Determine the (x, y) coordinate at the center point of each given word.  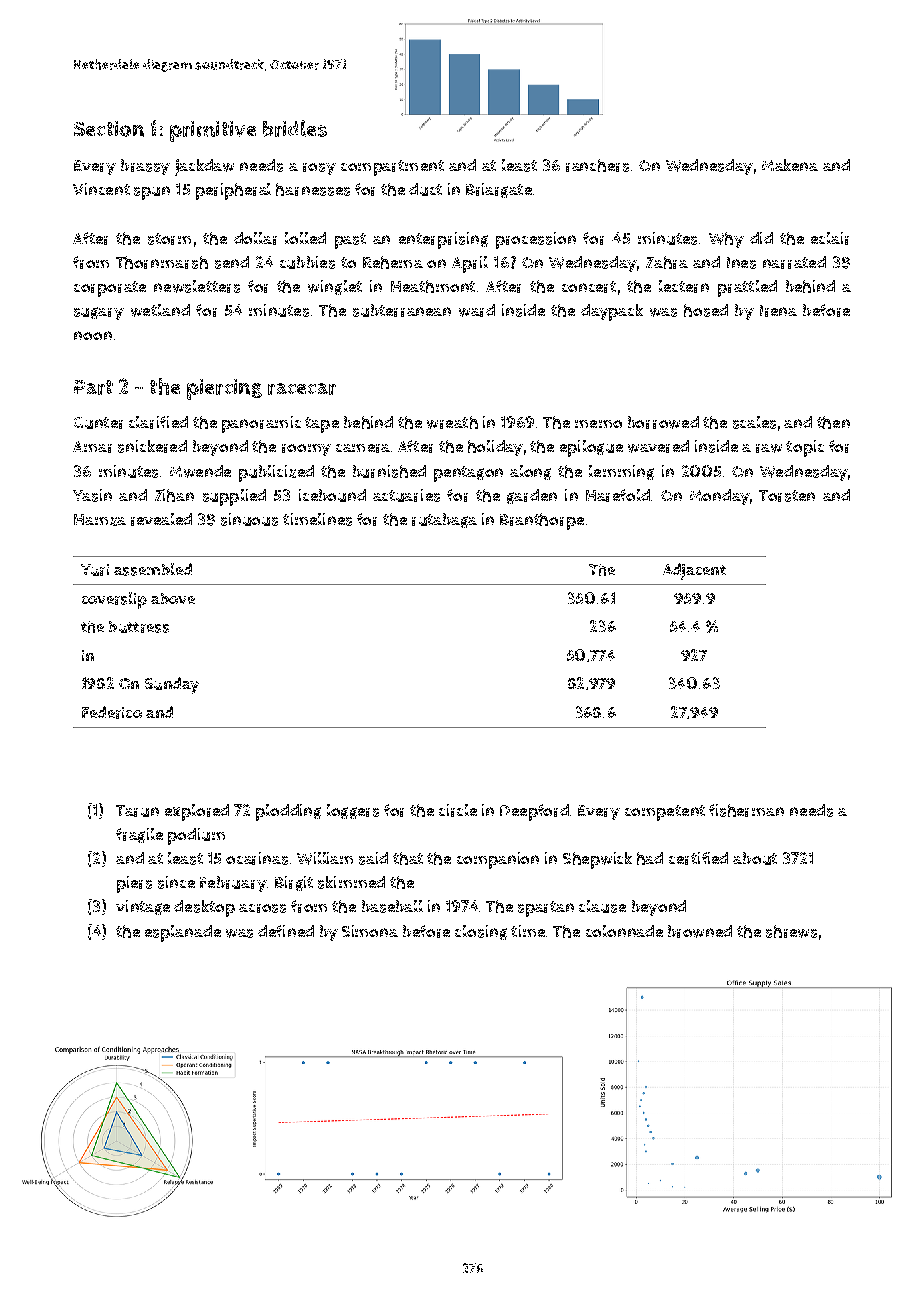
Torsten (787, 496)
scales (754, 422)
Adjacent (694, 571)
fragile (139, 835)
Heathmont (433, 286)
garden (532, 496)
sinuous (249, 519)
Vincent (101, 189)
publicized (276, 473)
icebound (332, 495)
